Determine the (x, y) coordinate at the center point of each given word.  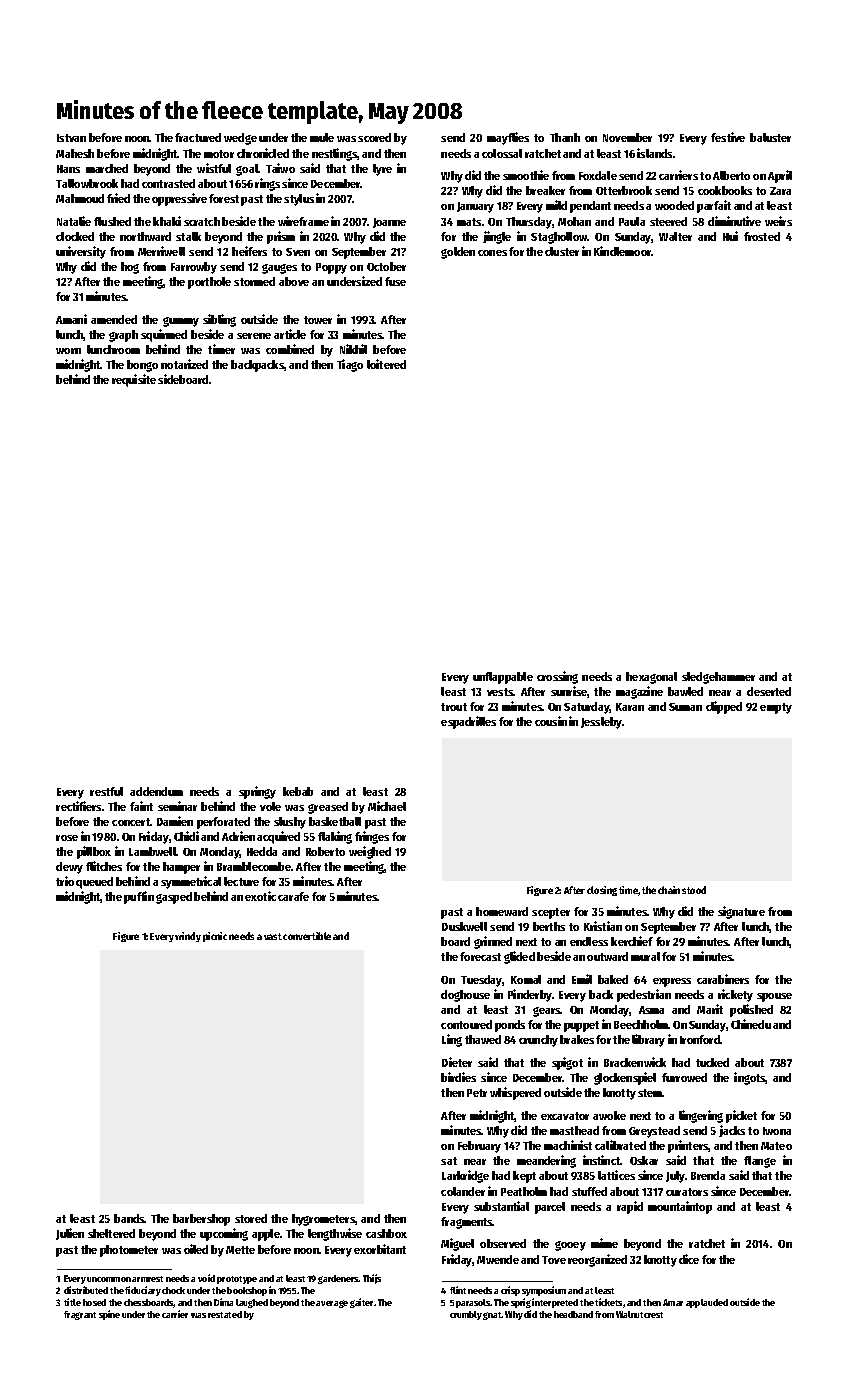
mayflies (508, 138)
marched (107, 168)
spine (109, 1315)
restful (106, 791)
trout (454, 707)
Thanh (565, 137)
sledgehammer (718, 678)
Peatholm (524, 1191)
